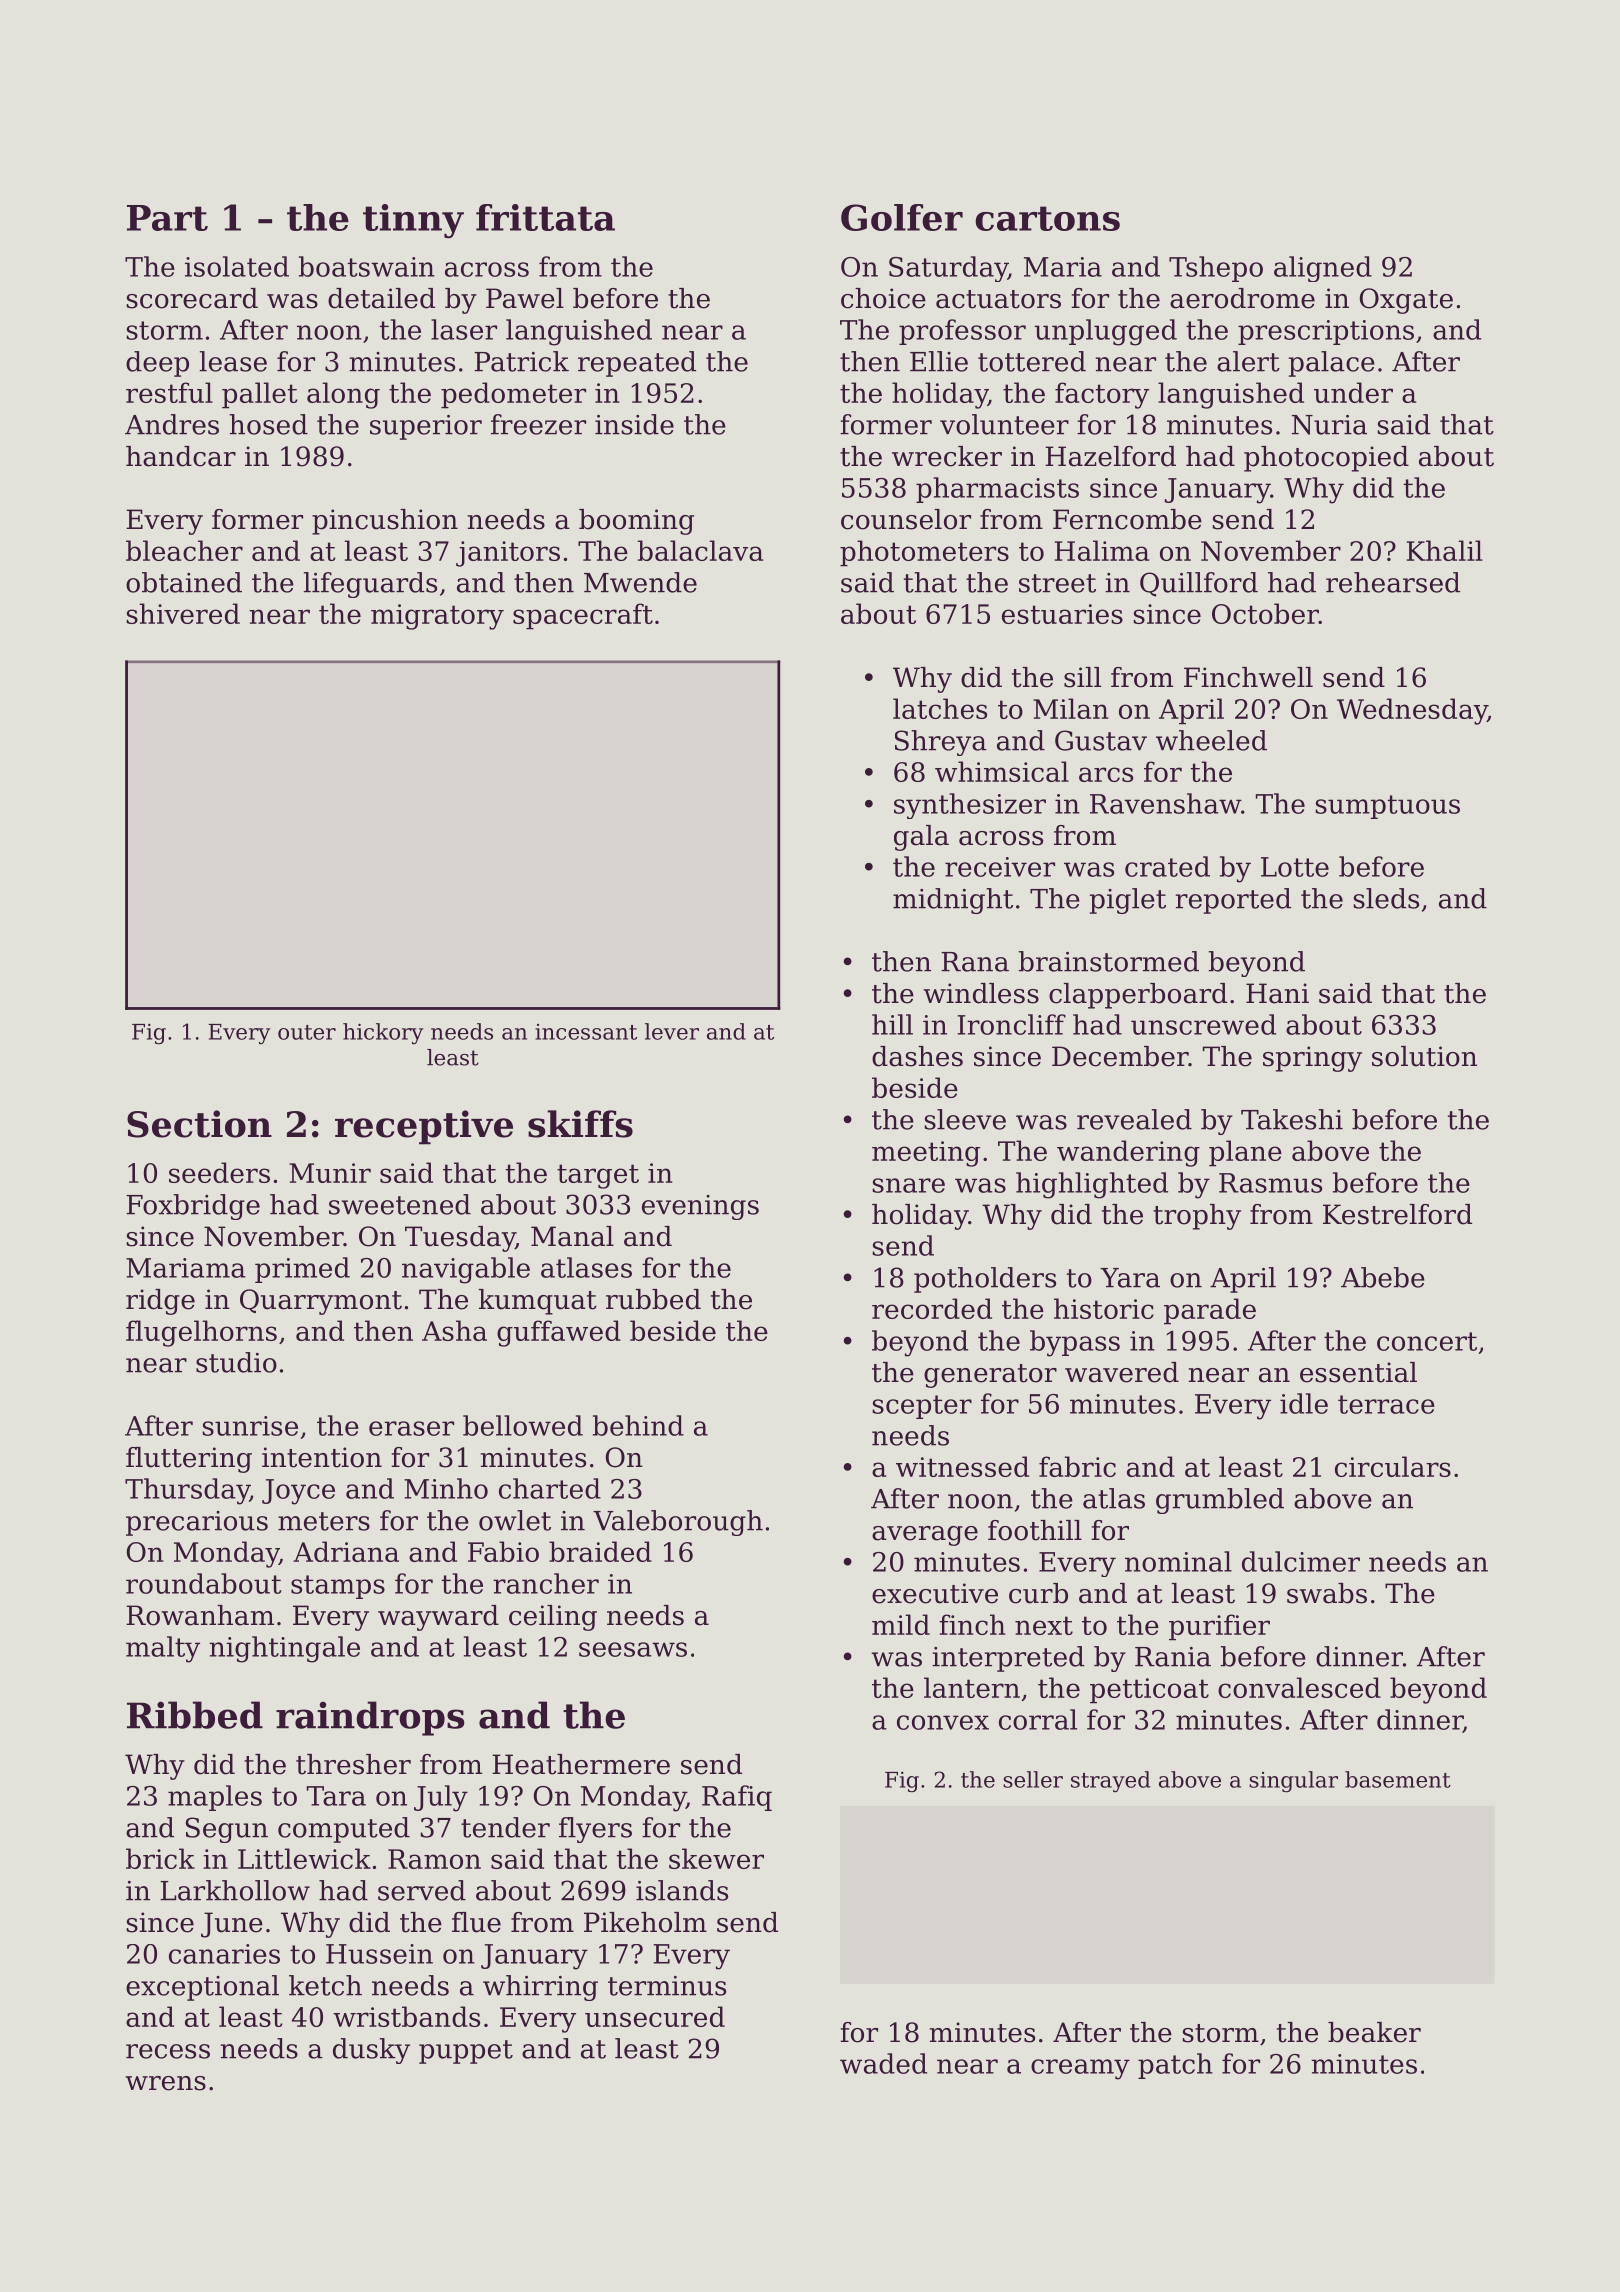  Describe the element at coordinates (1397, 1214) in the page. I see `Kestrelford` at that location.
